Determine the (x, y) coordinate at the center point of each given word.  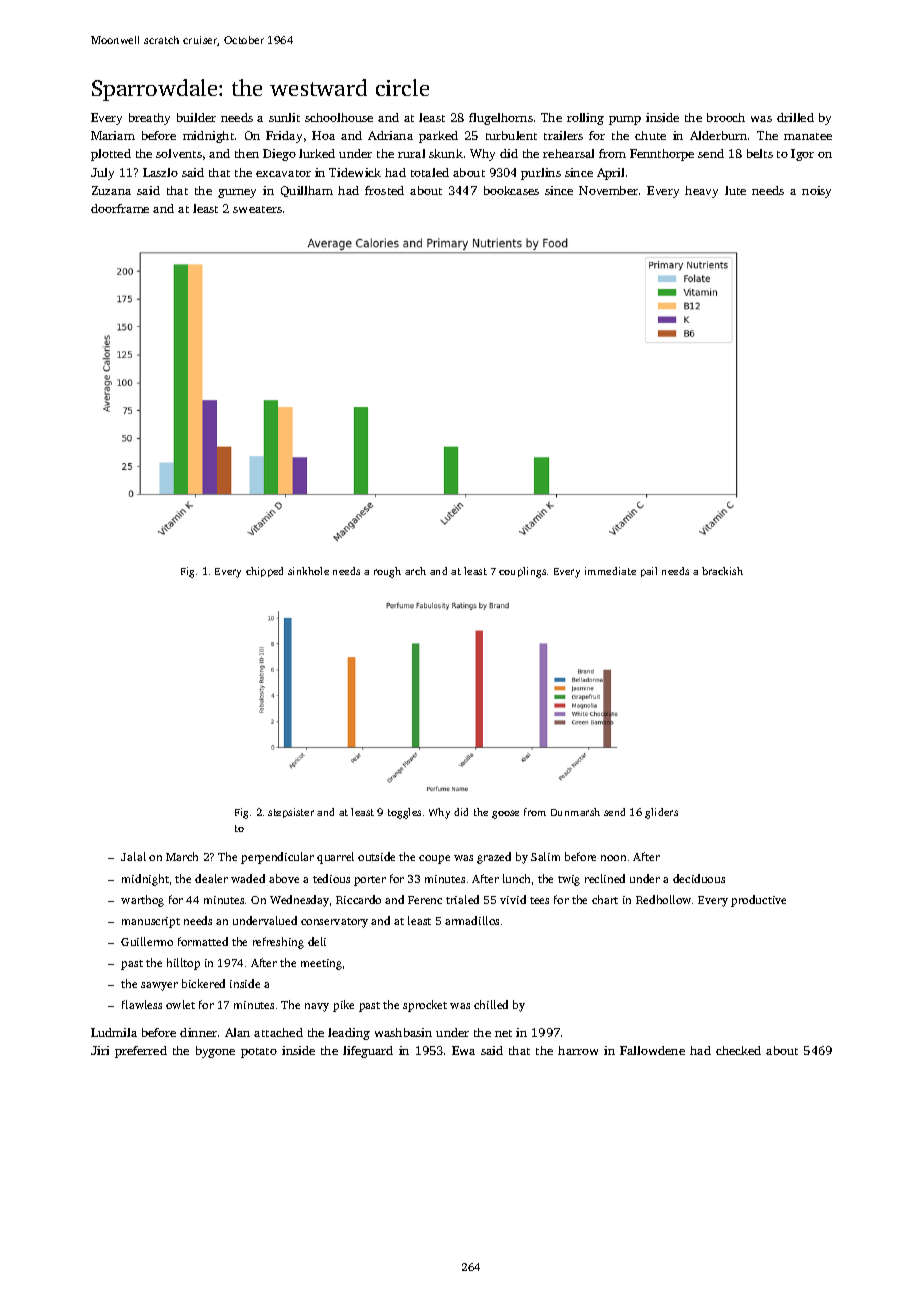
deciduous (699, 878)
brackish (722, 571)
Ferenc (425, 900)
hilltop (183, 964)
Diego (279, 155)
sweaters (257, 209)
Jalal (133, 856)
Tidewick (355, 172)
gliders (661, 813)
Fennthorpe (662, 155)
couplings (522, 572)
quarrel (335, 858)
